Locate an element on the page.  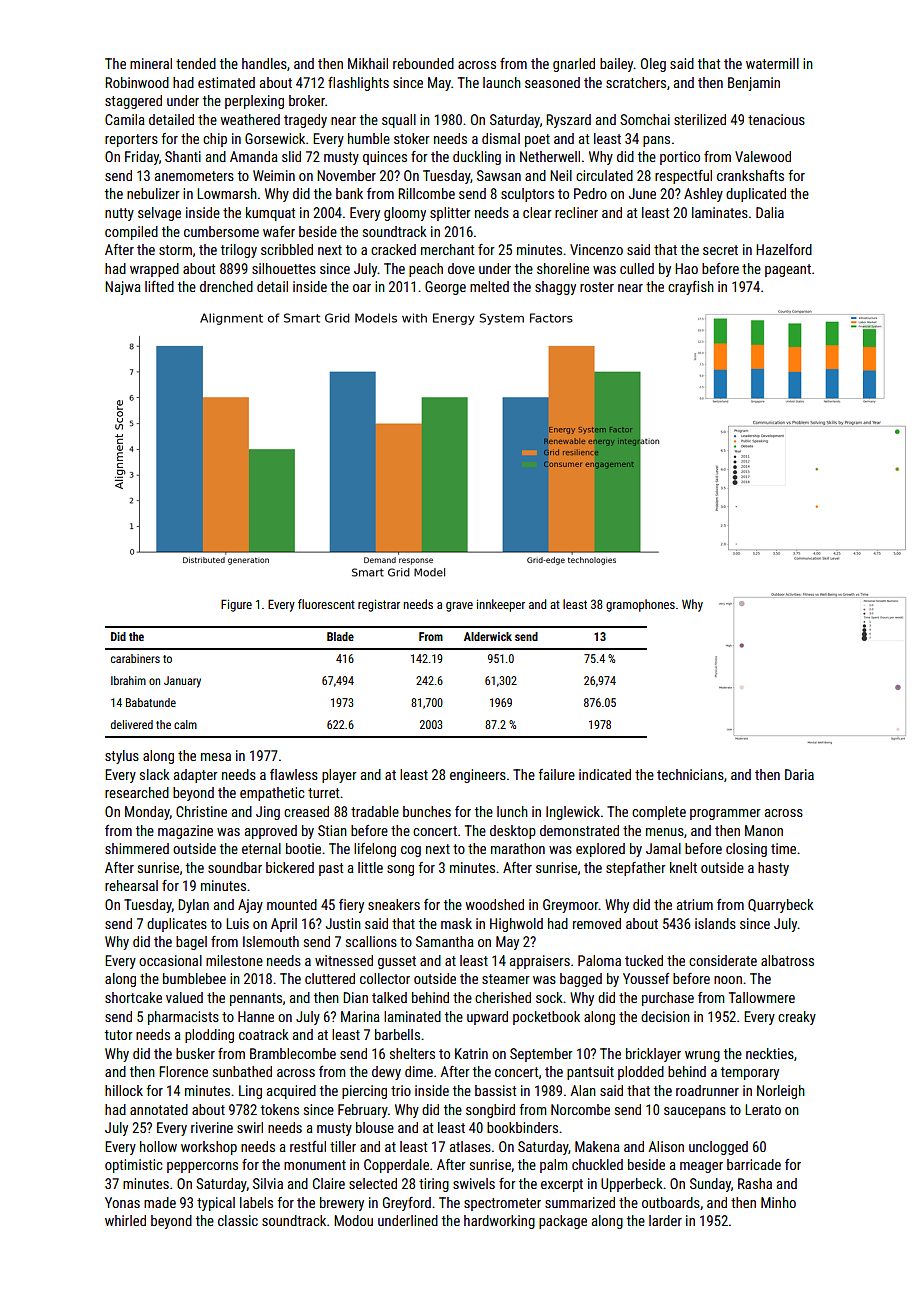
classic is located at coordinates (238, 1220).
